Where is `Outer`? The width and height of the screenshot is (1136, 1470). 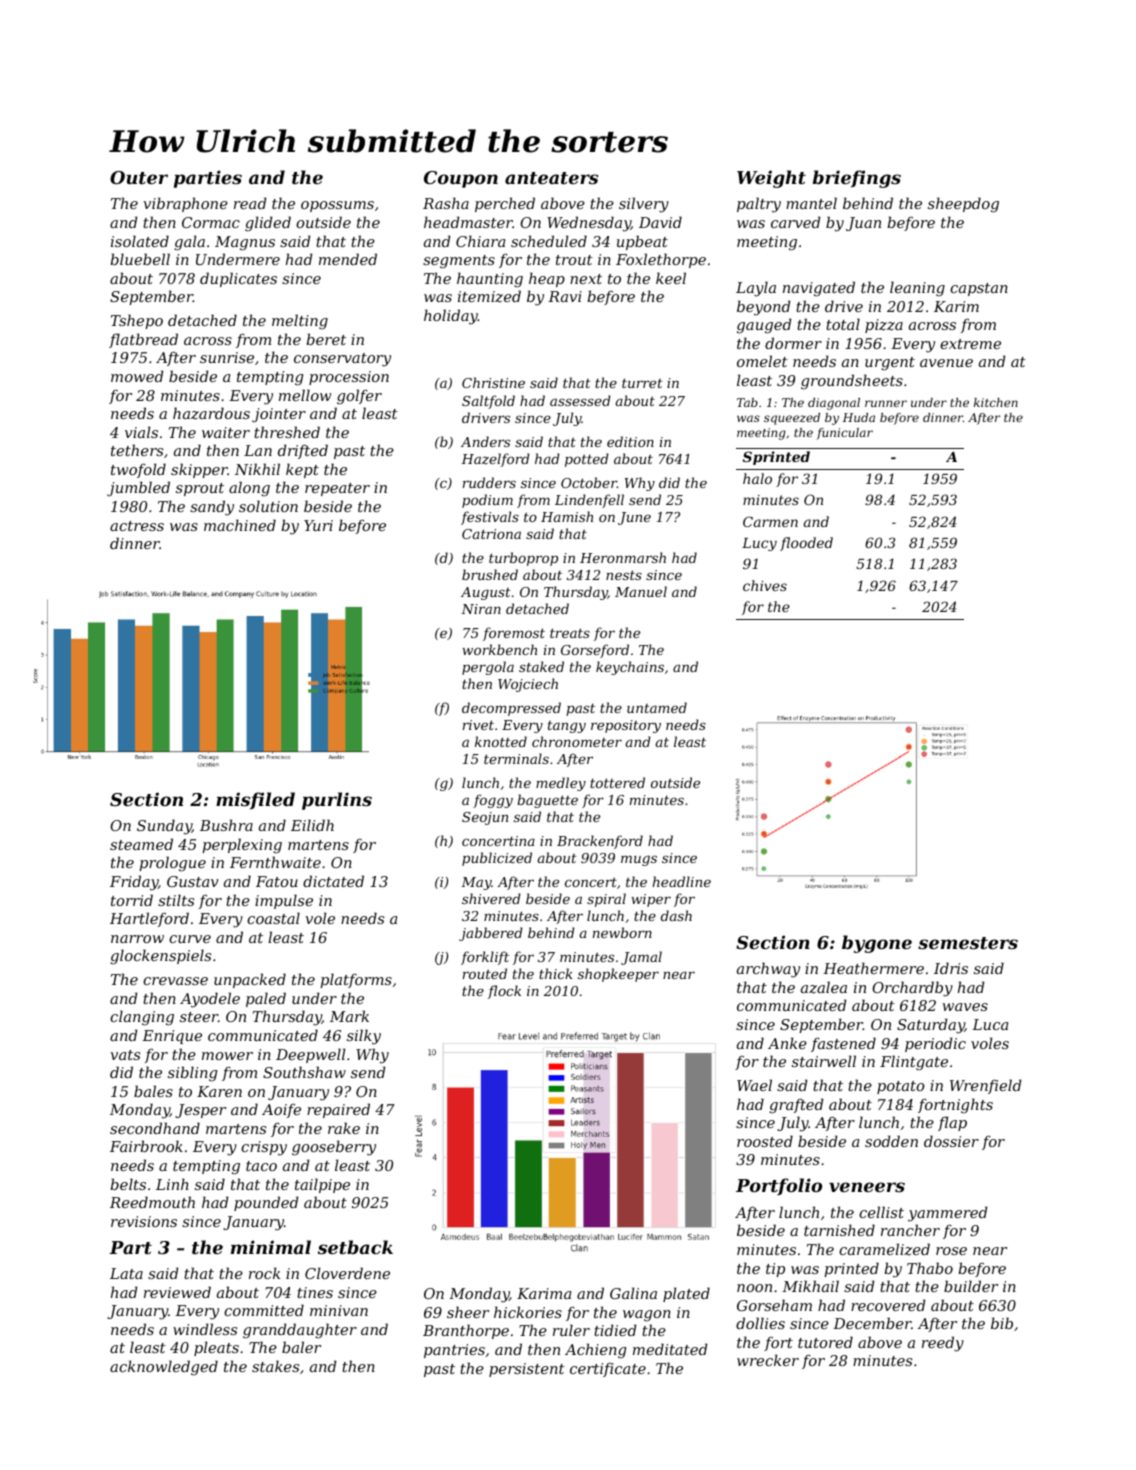 Outer is located at coordinates (139, 177).
